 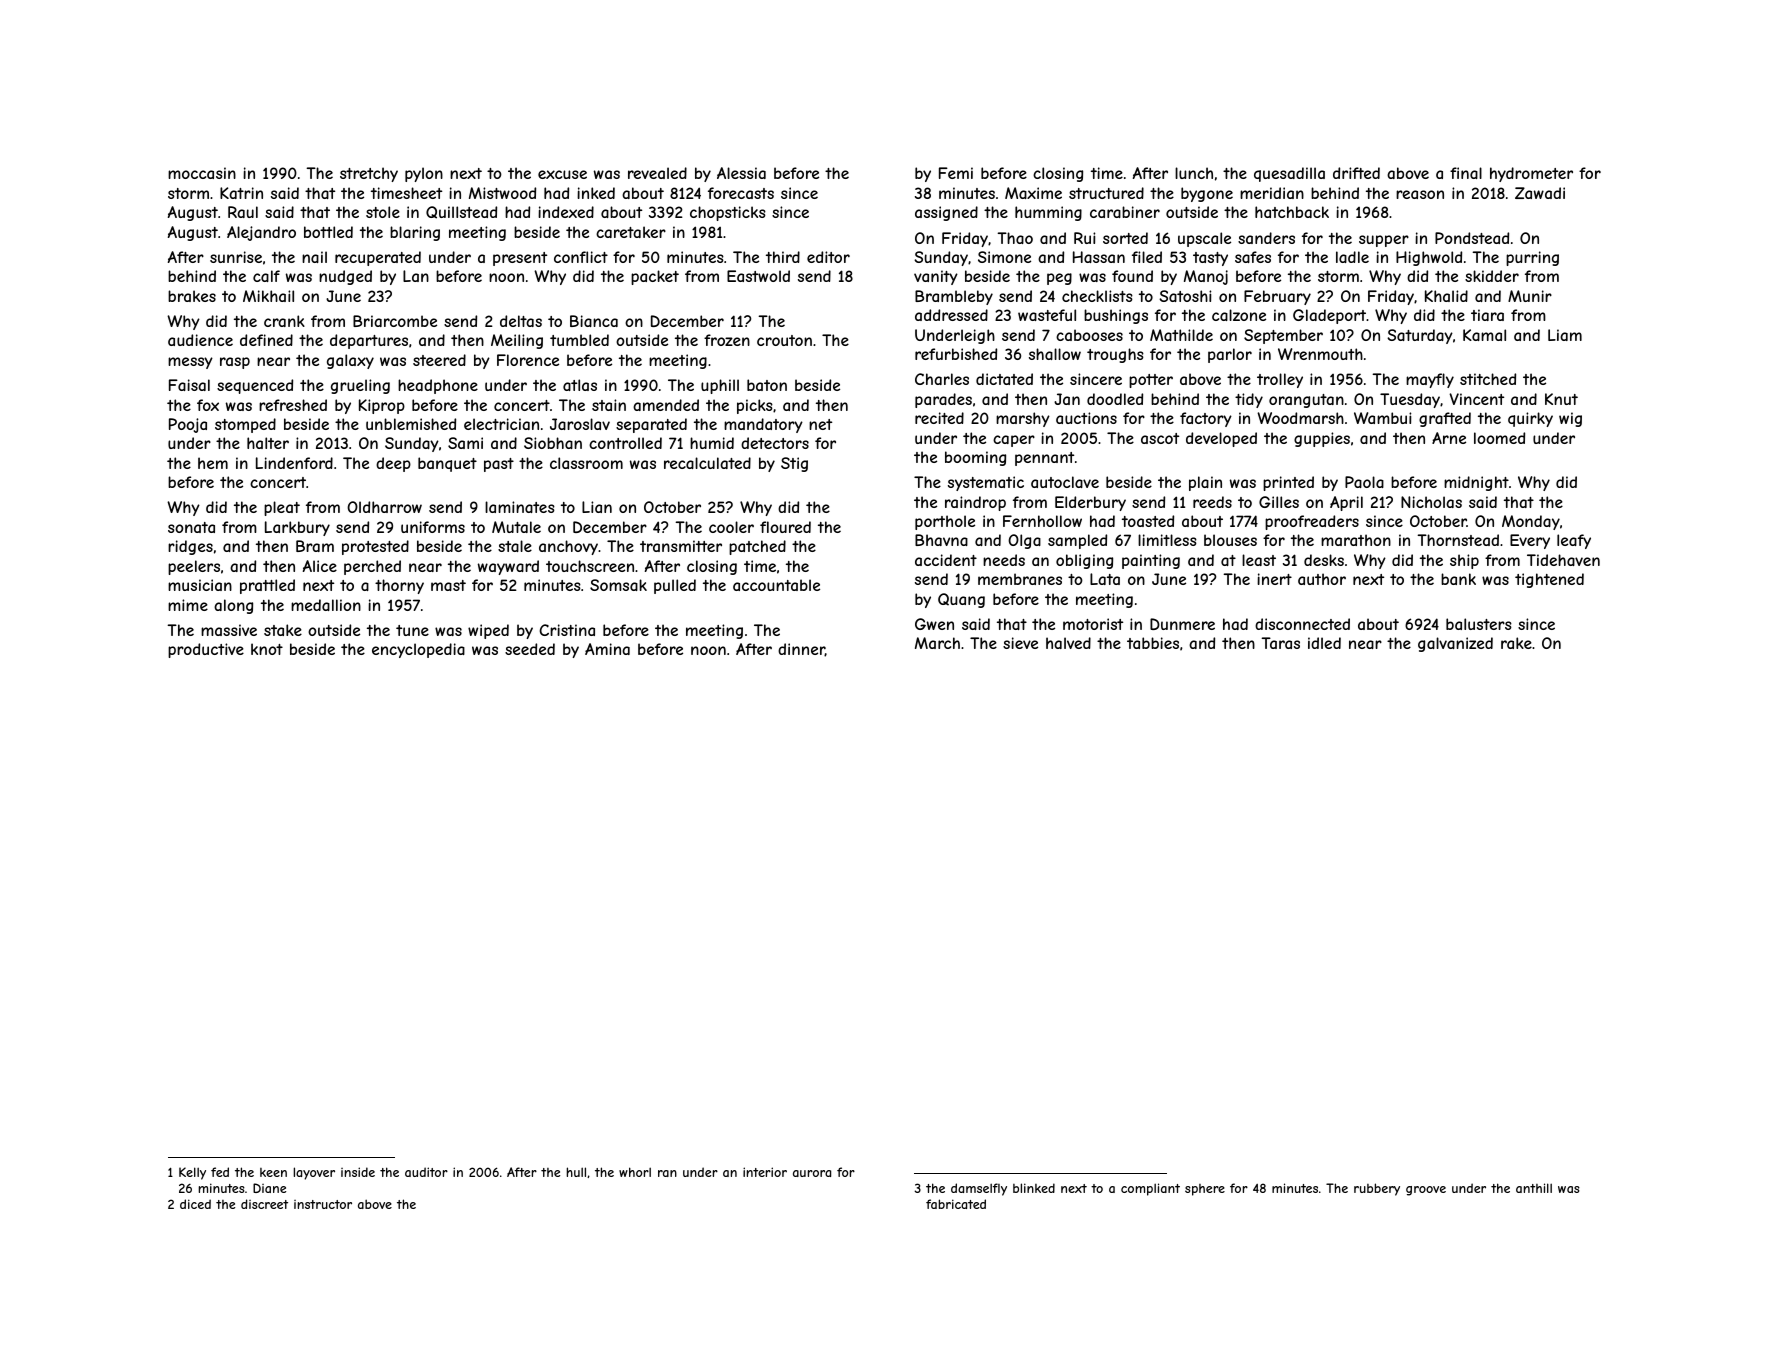 I want to click on revealed, so click(x=657, y=173).
